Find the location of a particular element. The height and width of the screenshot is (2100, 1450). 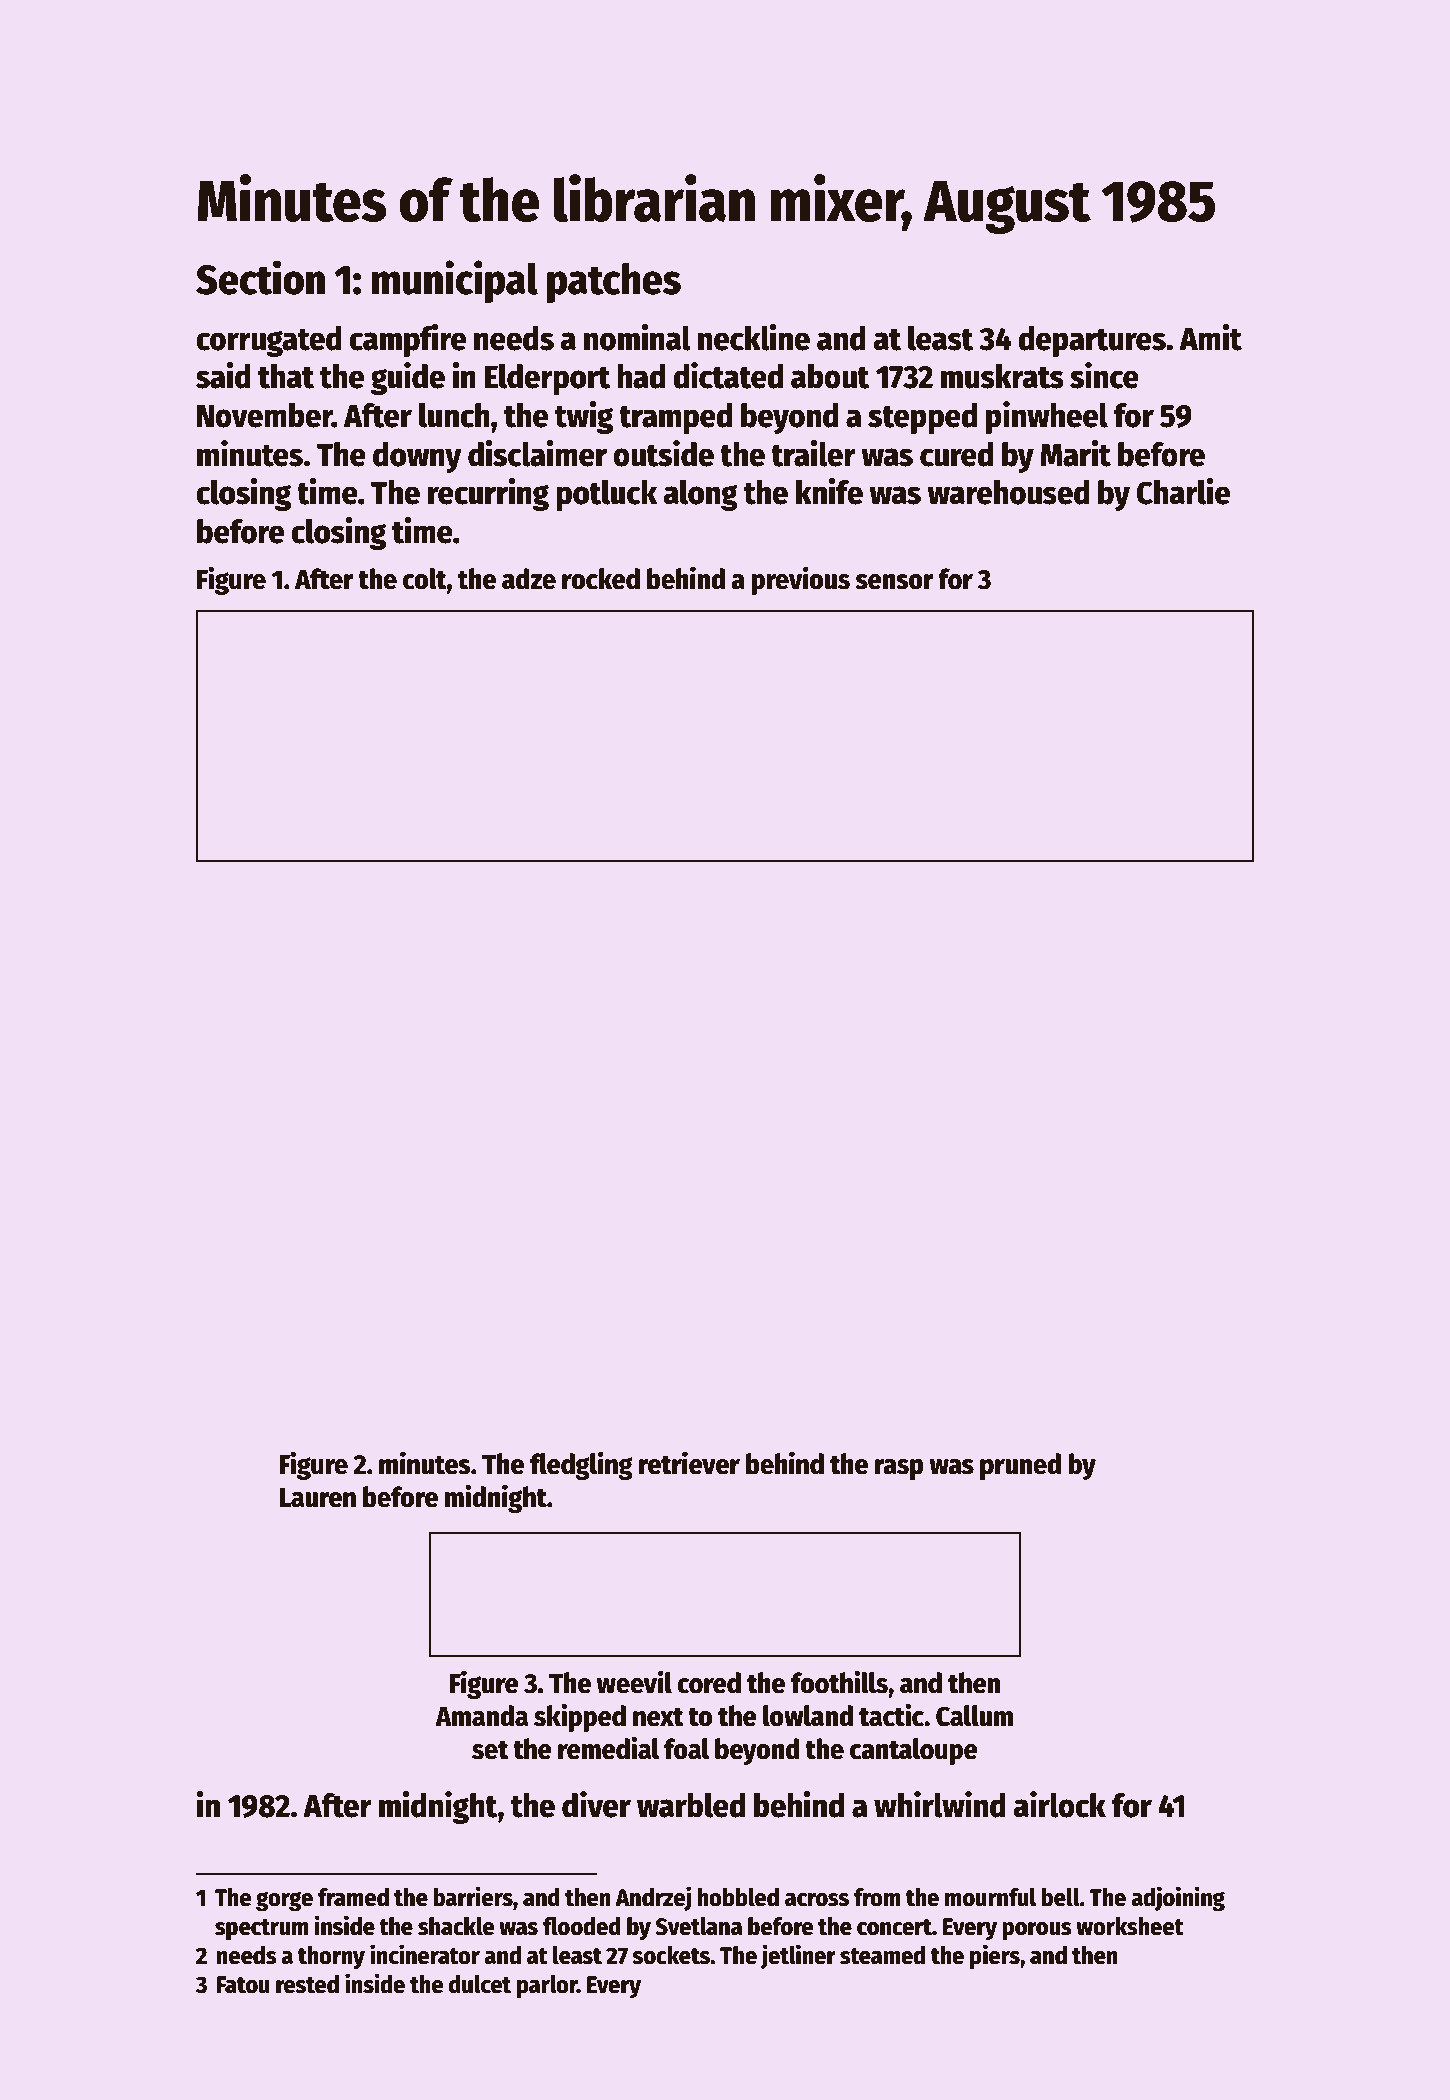

pruned is located at coordinates (1020, 1466).
